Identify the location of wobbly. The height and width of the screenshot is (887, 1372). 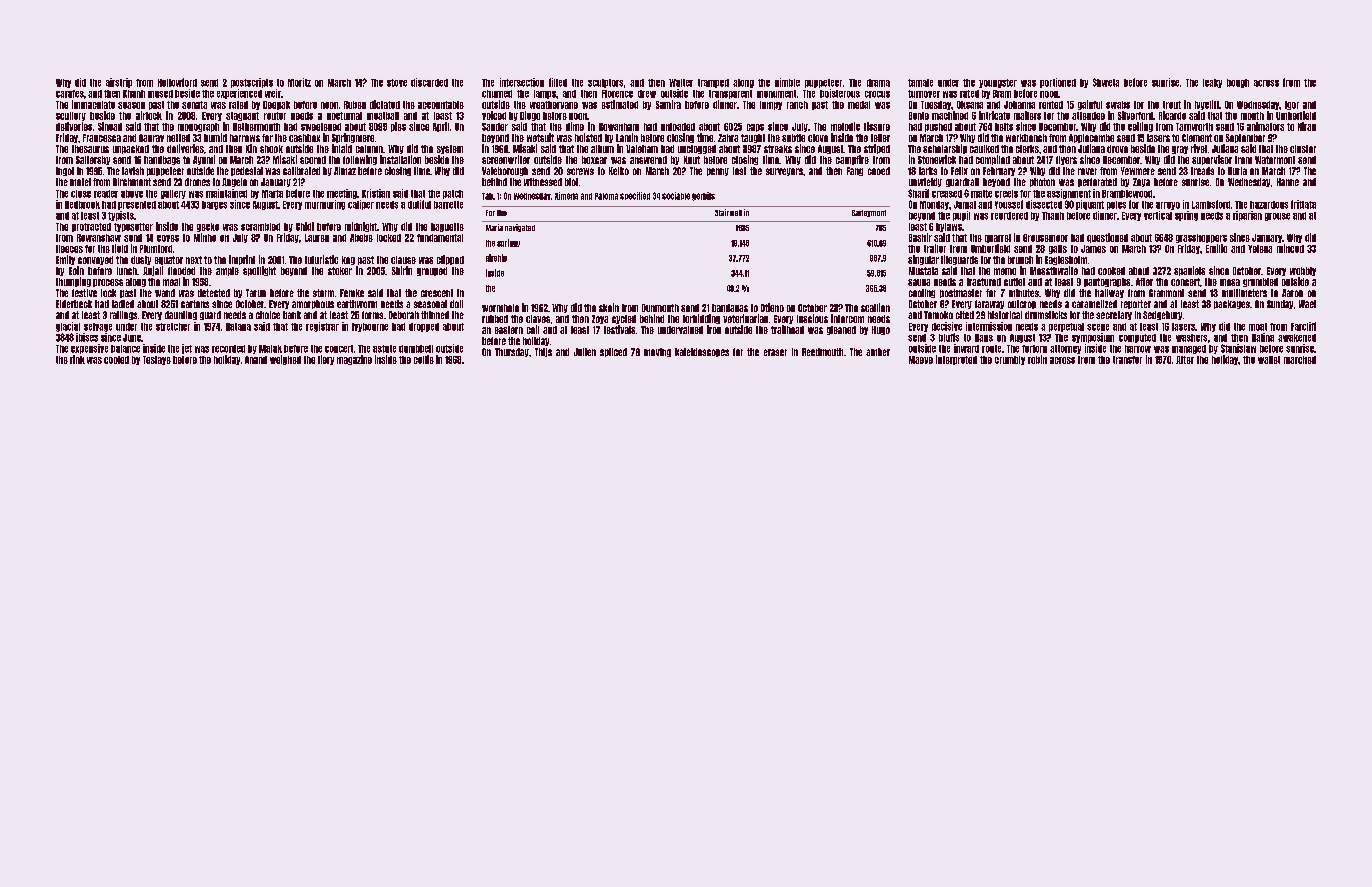
(1303, 271).
